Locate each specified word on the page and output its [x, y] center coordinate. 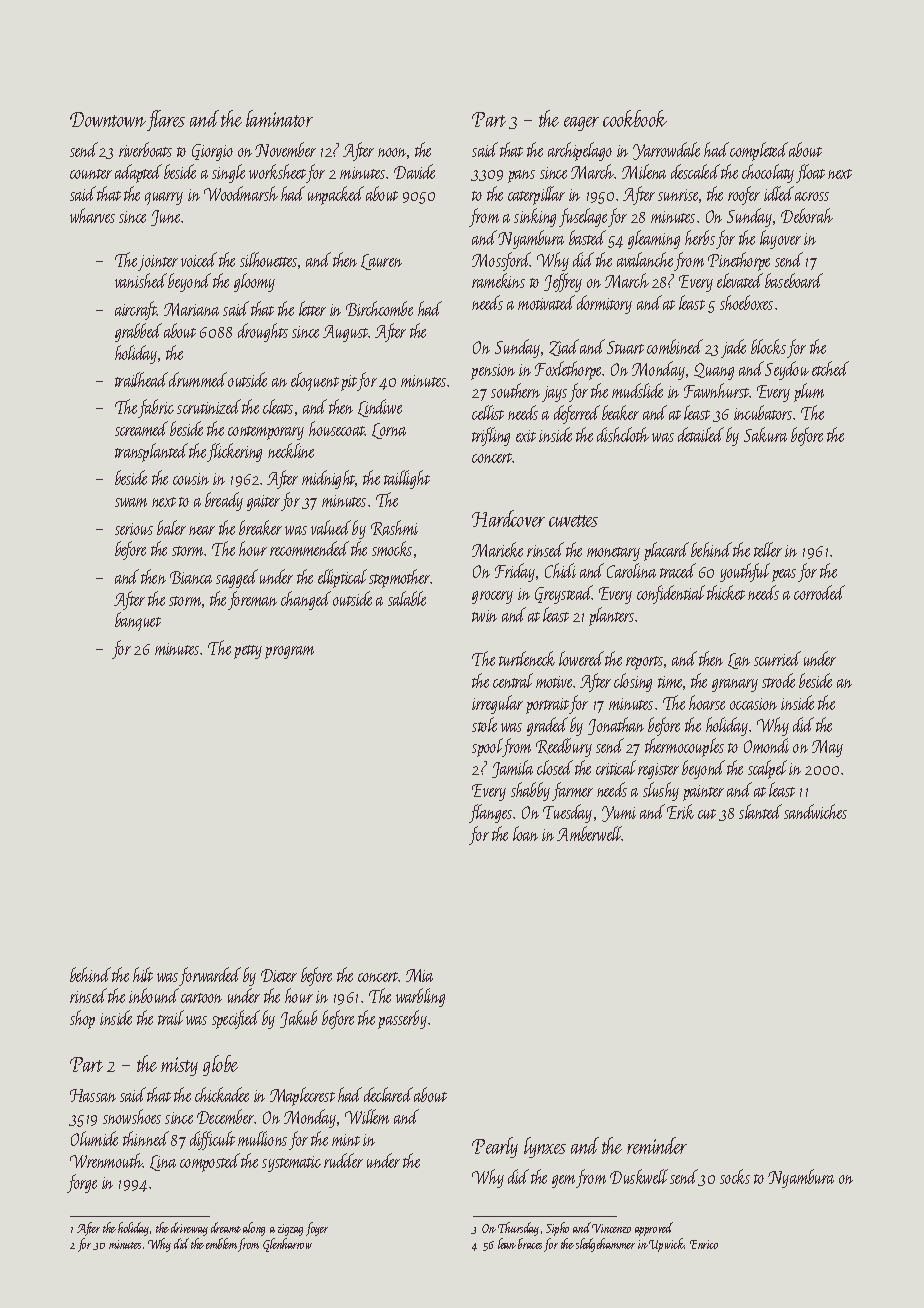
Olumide [94, 1138]
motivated [546, 302]
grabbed [138, 332]
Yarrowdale [666, 151]
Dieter [279, 975]
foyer [317, 1229]
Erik [680, 811]
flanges [490, 813]
